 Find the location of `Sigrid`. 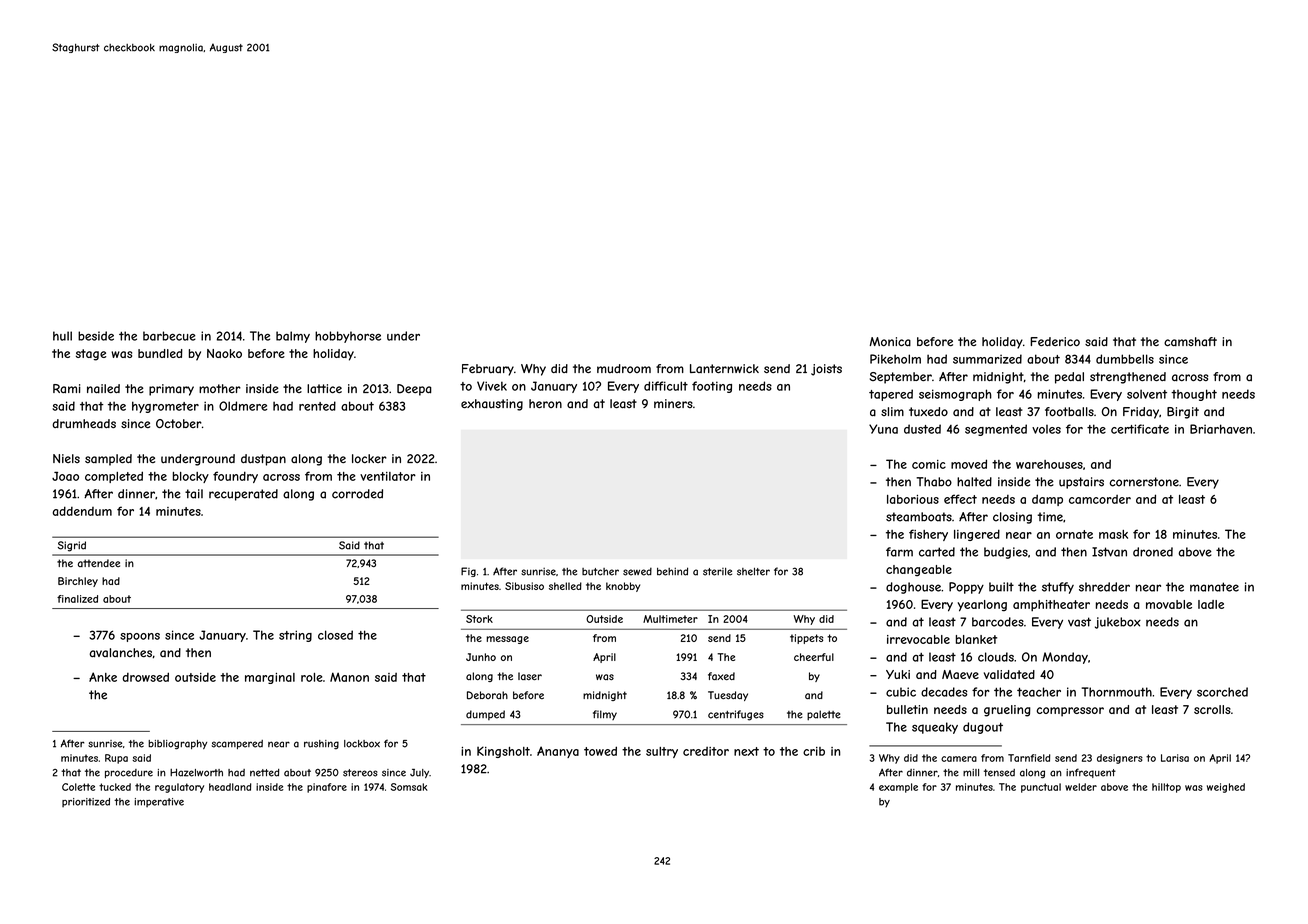

Sigrid is located at coordinates (72, 546).
